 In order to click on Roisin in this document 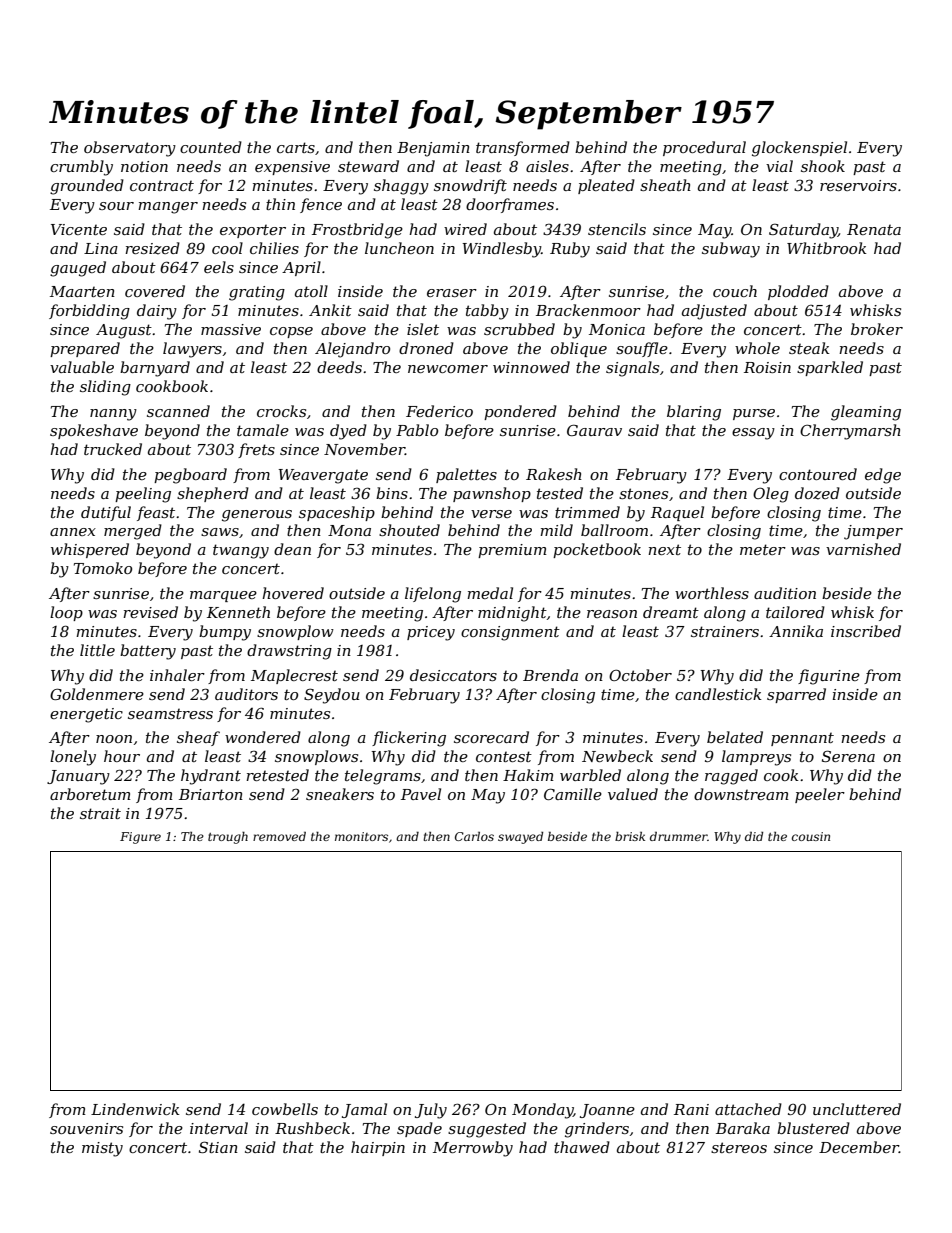, I will do `click(767, 367)`.
